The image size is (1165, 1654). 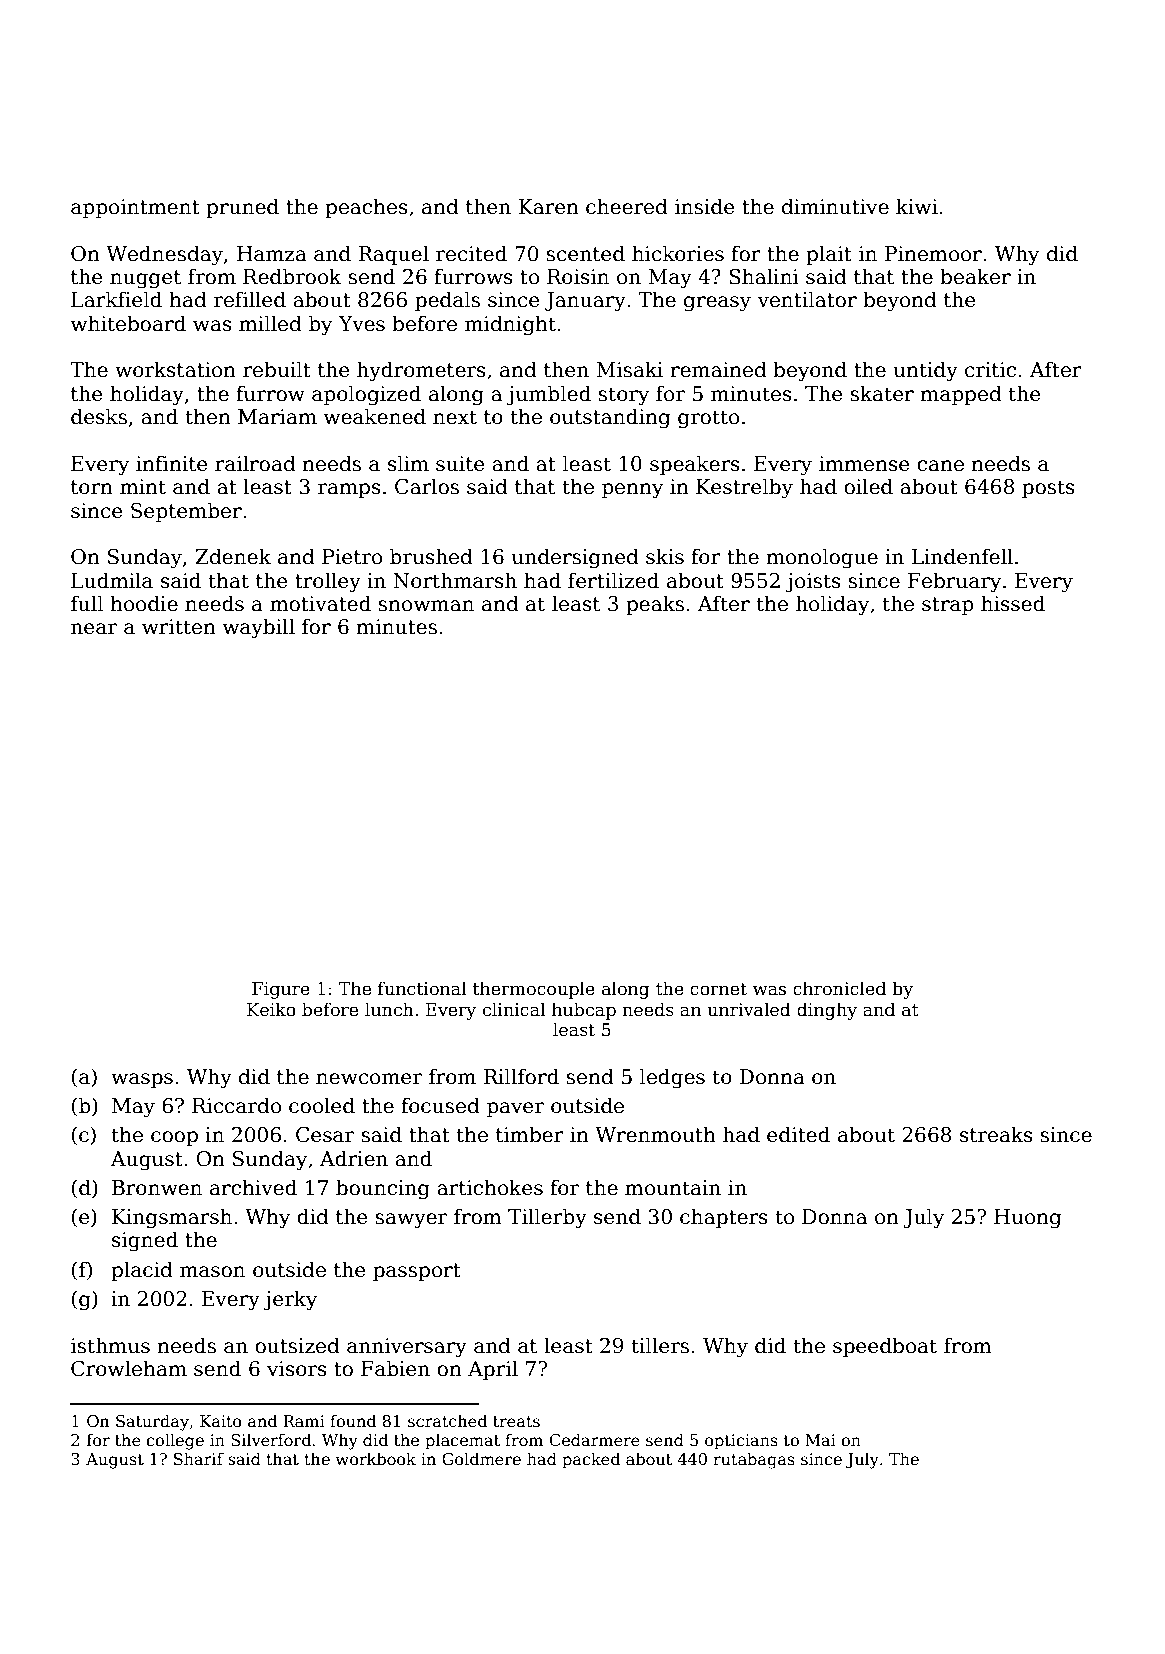 What do you see at coordinates (1048, 489) in the screenshot?
I see `posts` at bounding box center [1048, 489].
